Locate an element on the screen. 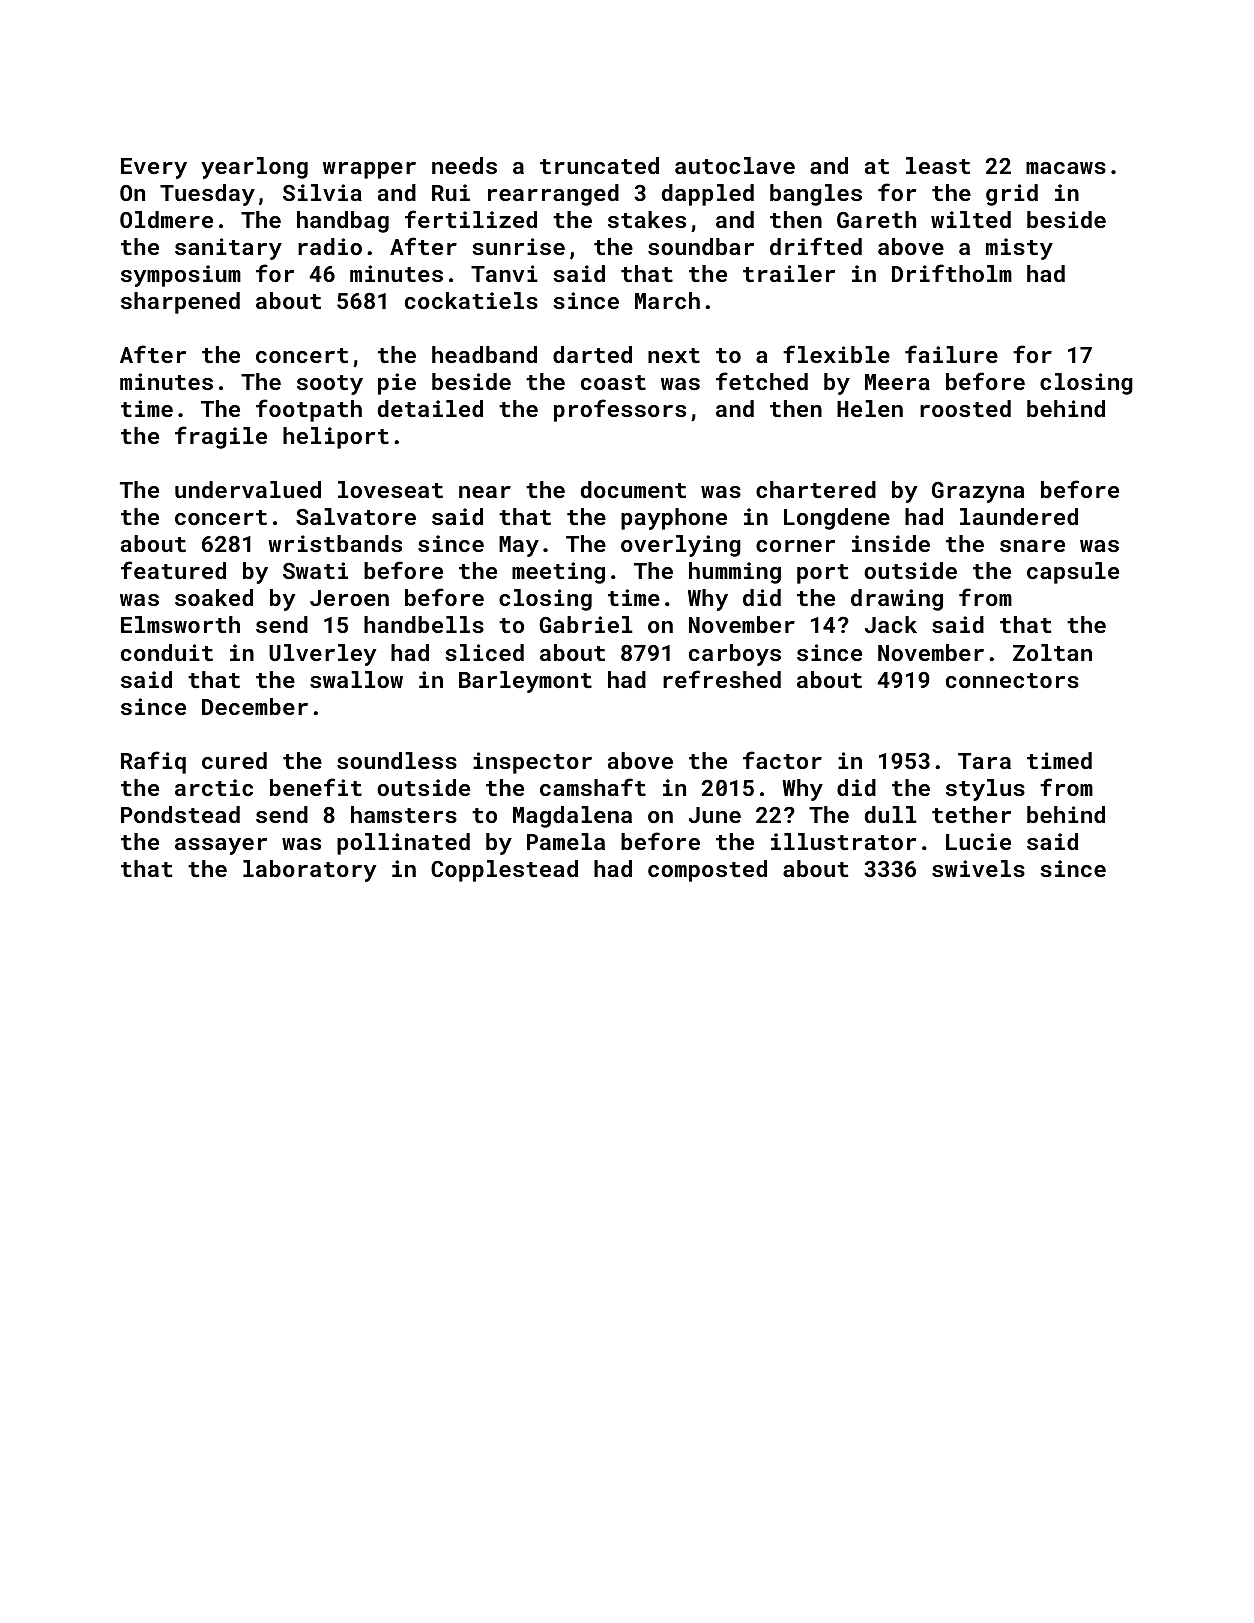 The height and width of the screenshot is (1623, 1254). composted is located at coordinates (707, 871).
